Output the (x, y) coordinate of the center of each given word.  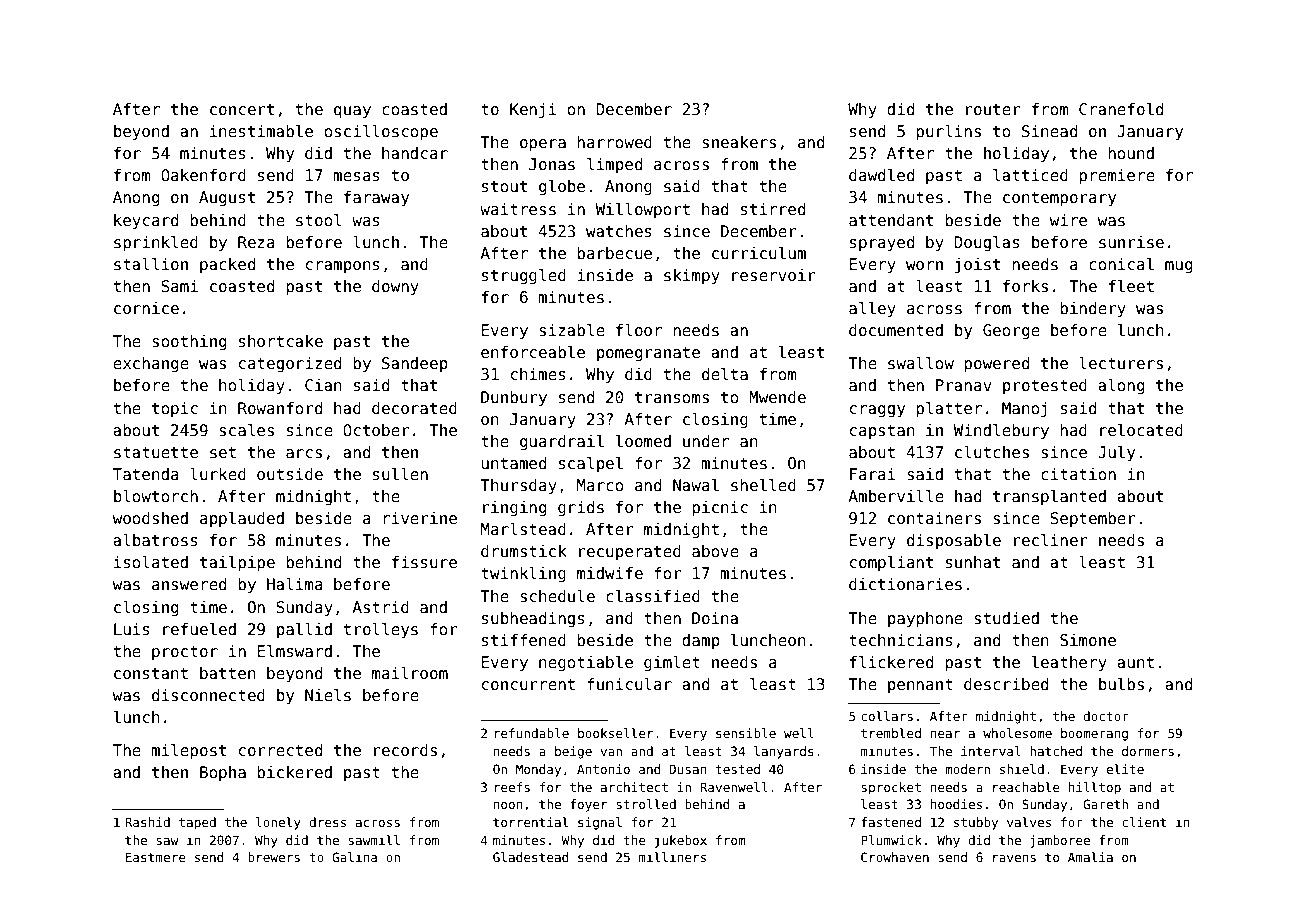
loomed (643, 441)
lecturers (1121, 363)
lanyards (784, 752)
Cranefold (1121, 109)
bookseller (615, 733)
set (223, 453)
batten (228, 673)
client (1144, 822)
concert (242, 109)
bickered (294, 772)
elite (1125, 769)
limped (614, 165)
